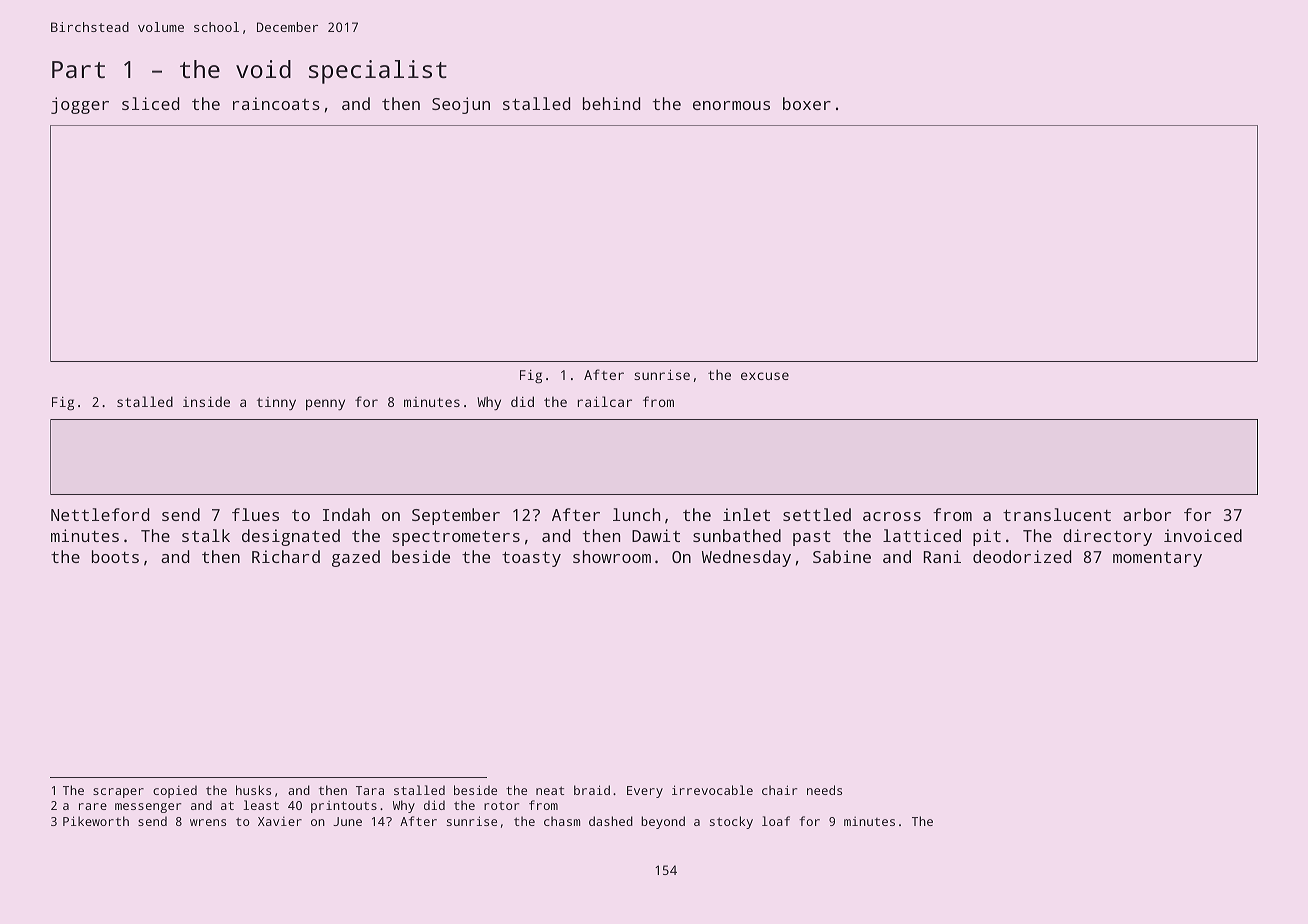 The width and height of the screenshot is (1308, 924). What do you see at coordinates (175, 791) in the screenshot?
I see `copied` at bounding box center [175, 791].
